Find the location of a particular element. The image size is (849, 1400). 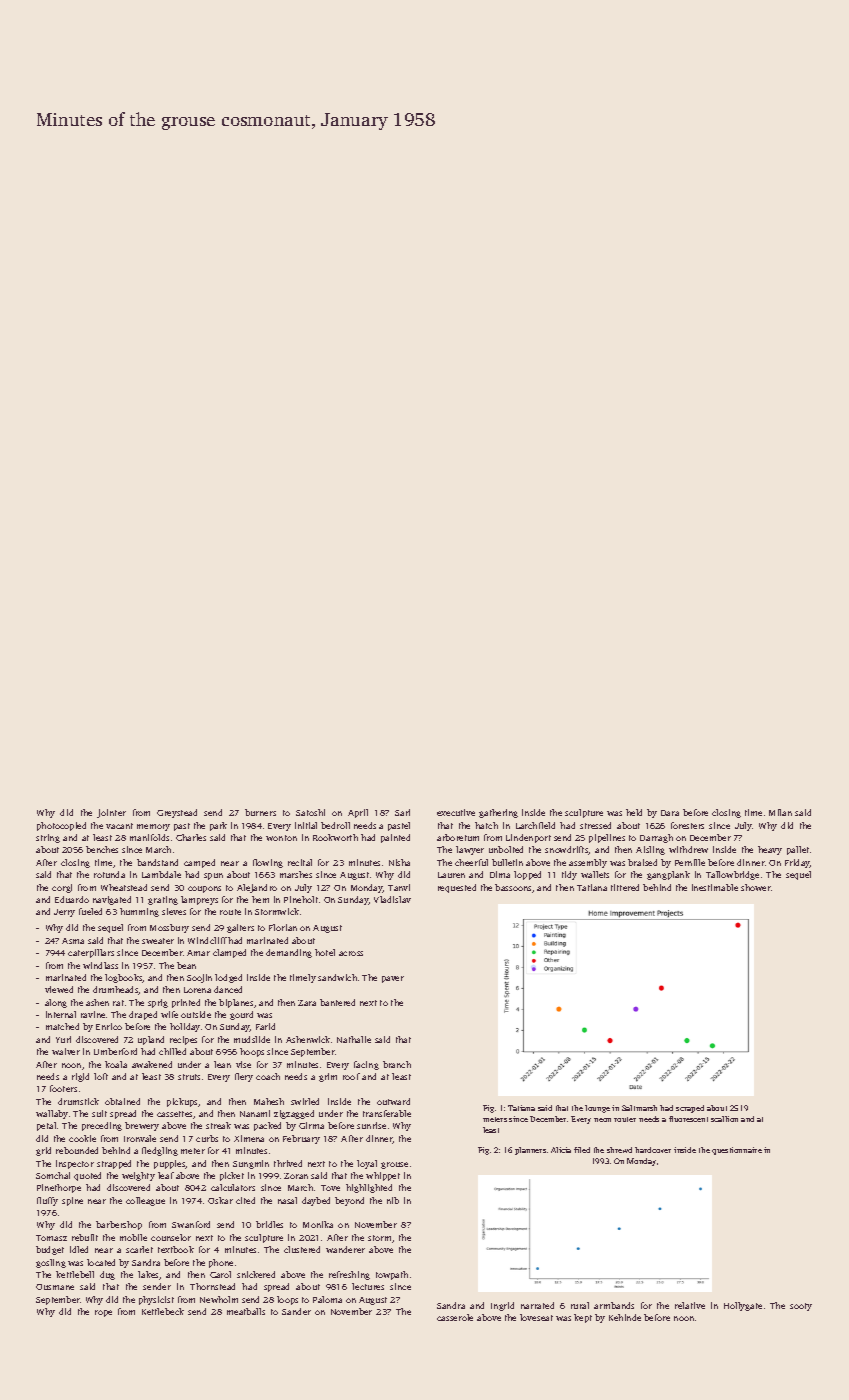

pickups is located at coordinates (183, 1102).
